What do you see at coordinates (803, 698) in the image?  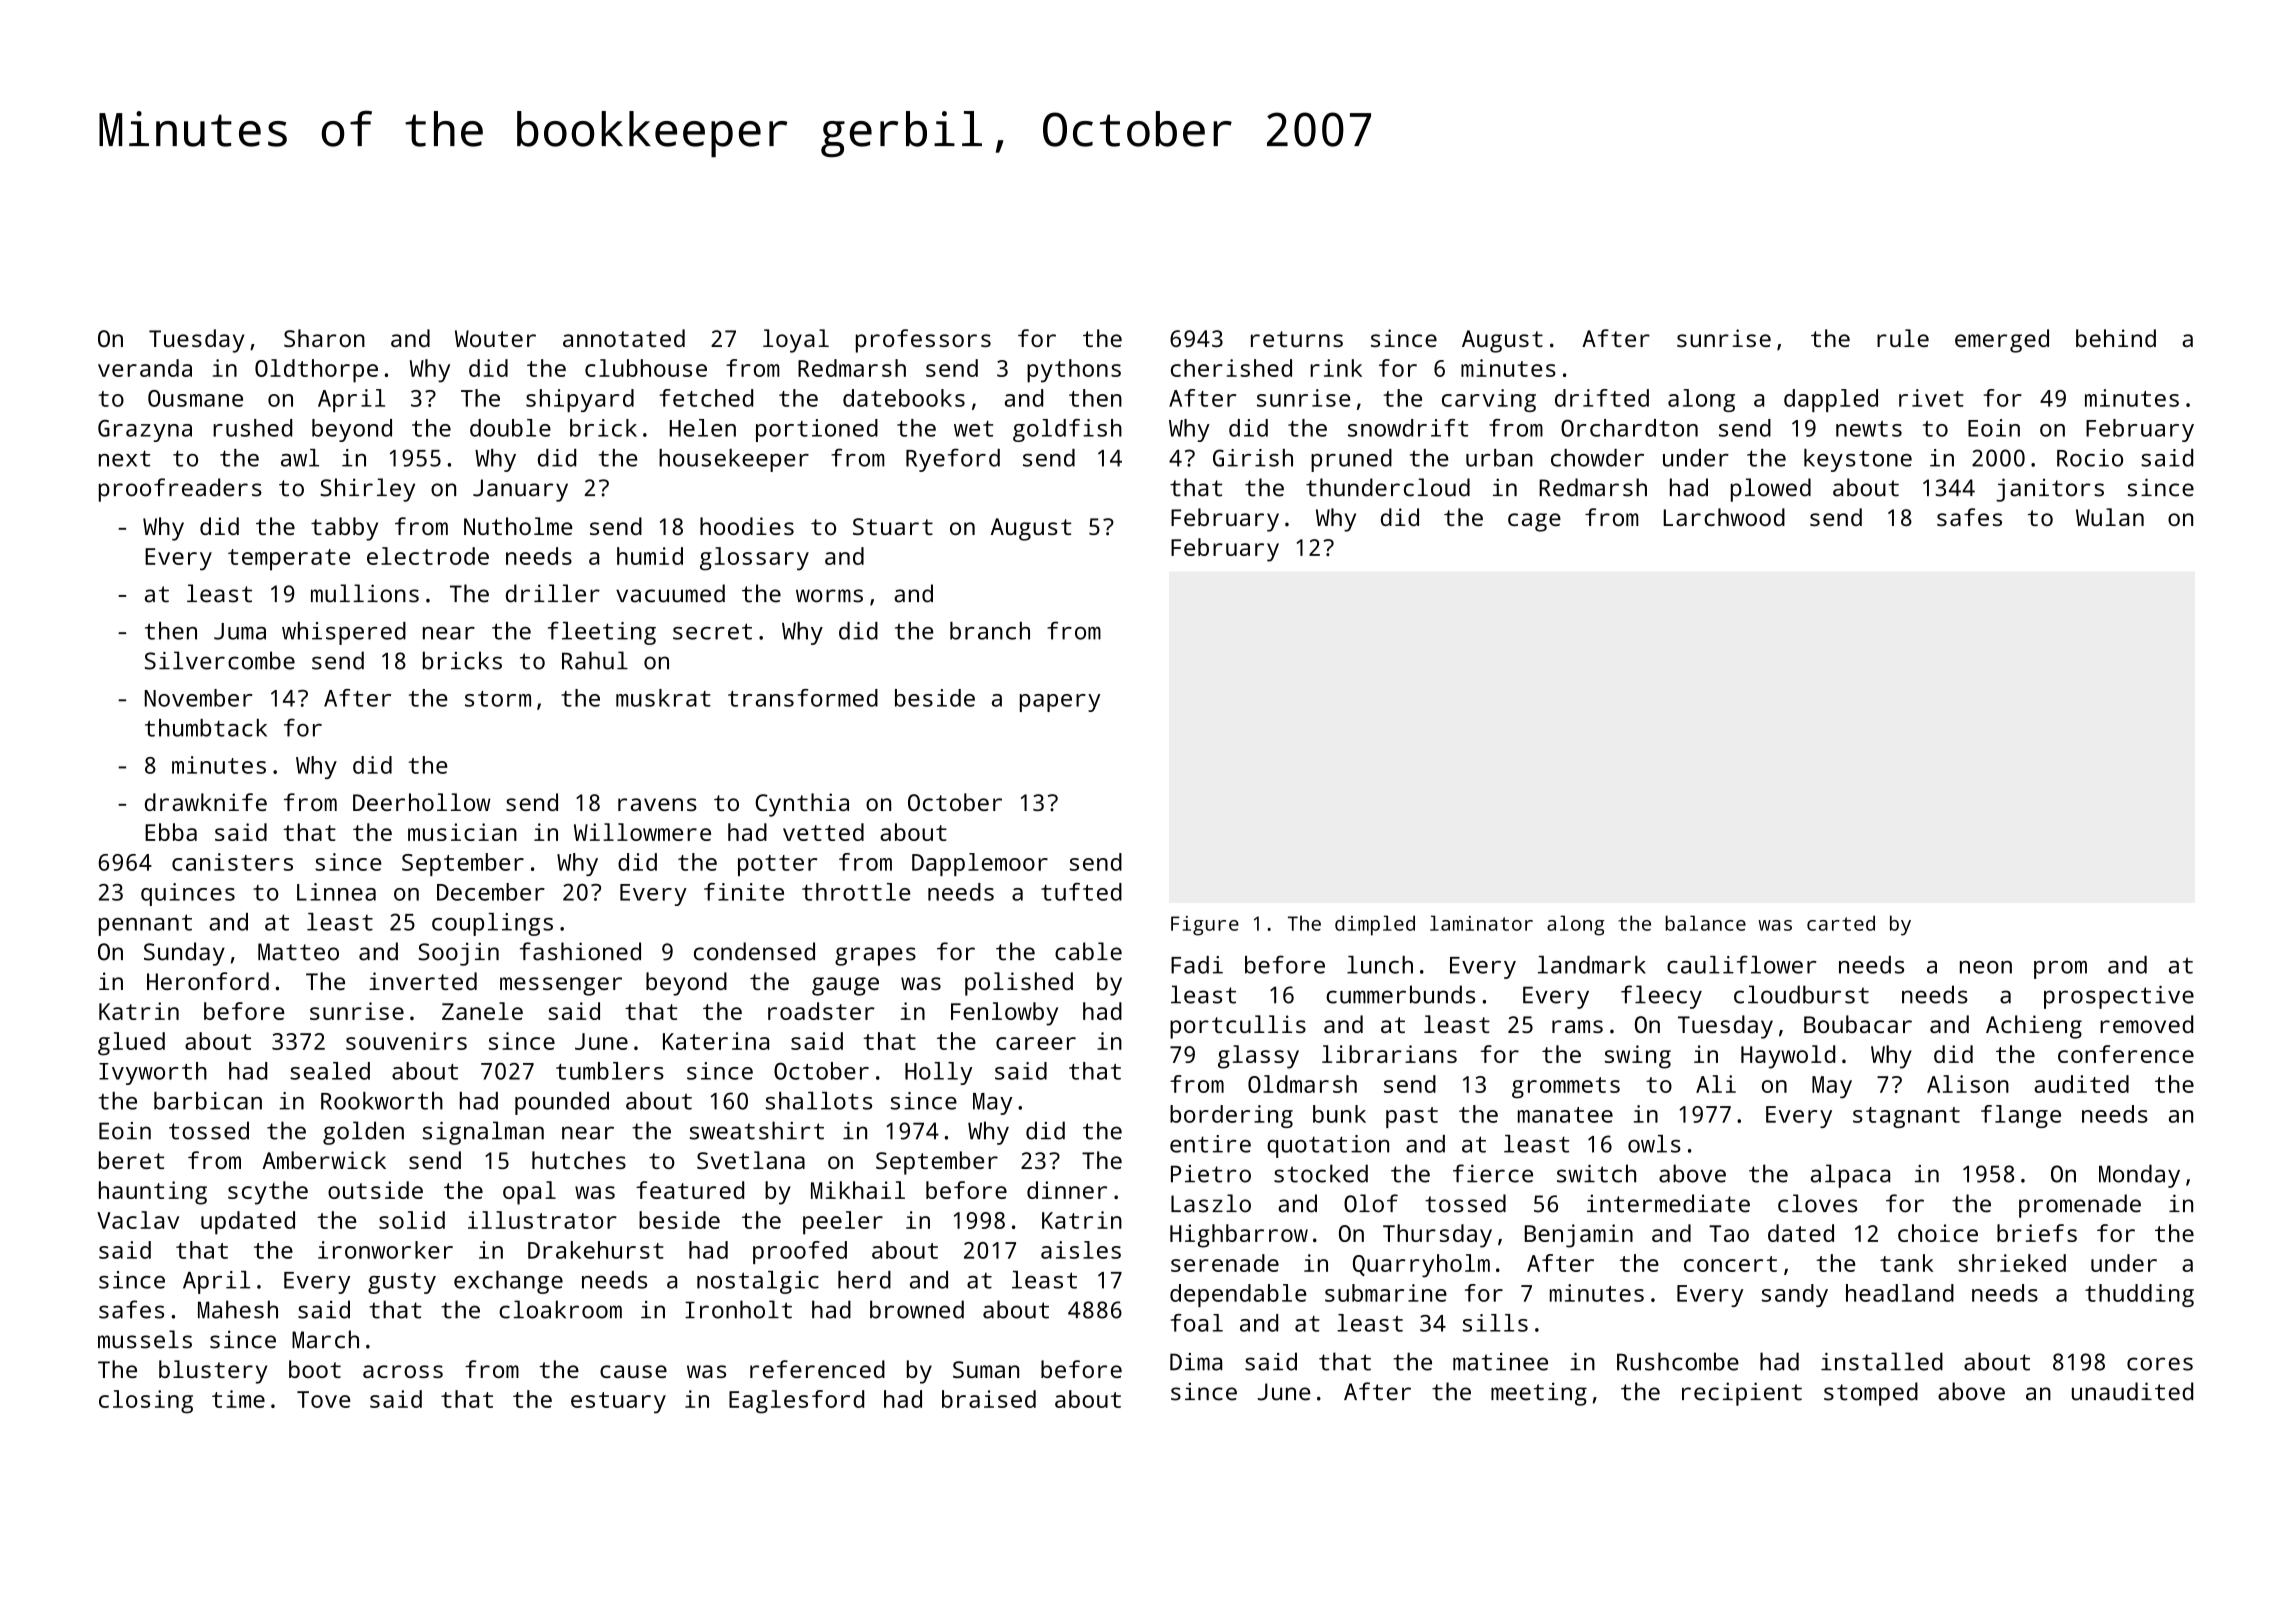 I see `transformed` at bounding box center [803, 698].
